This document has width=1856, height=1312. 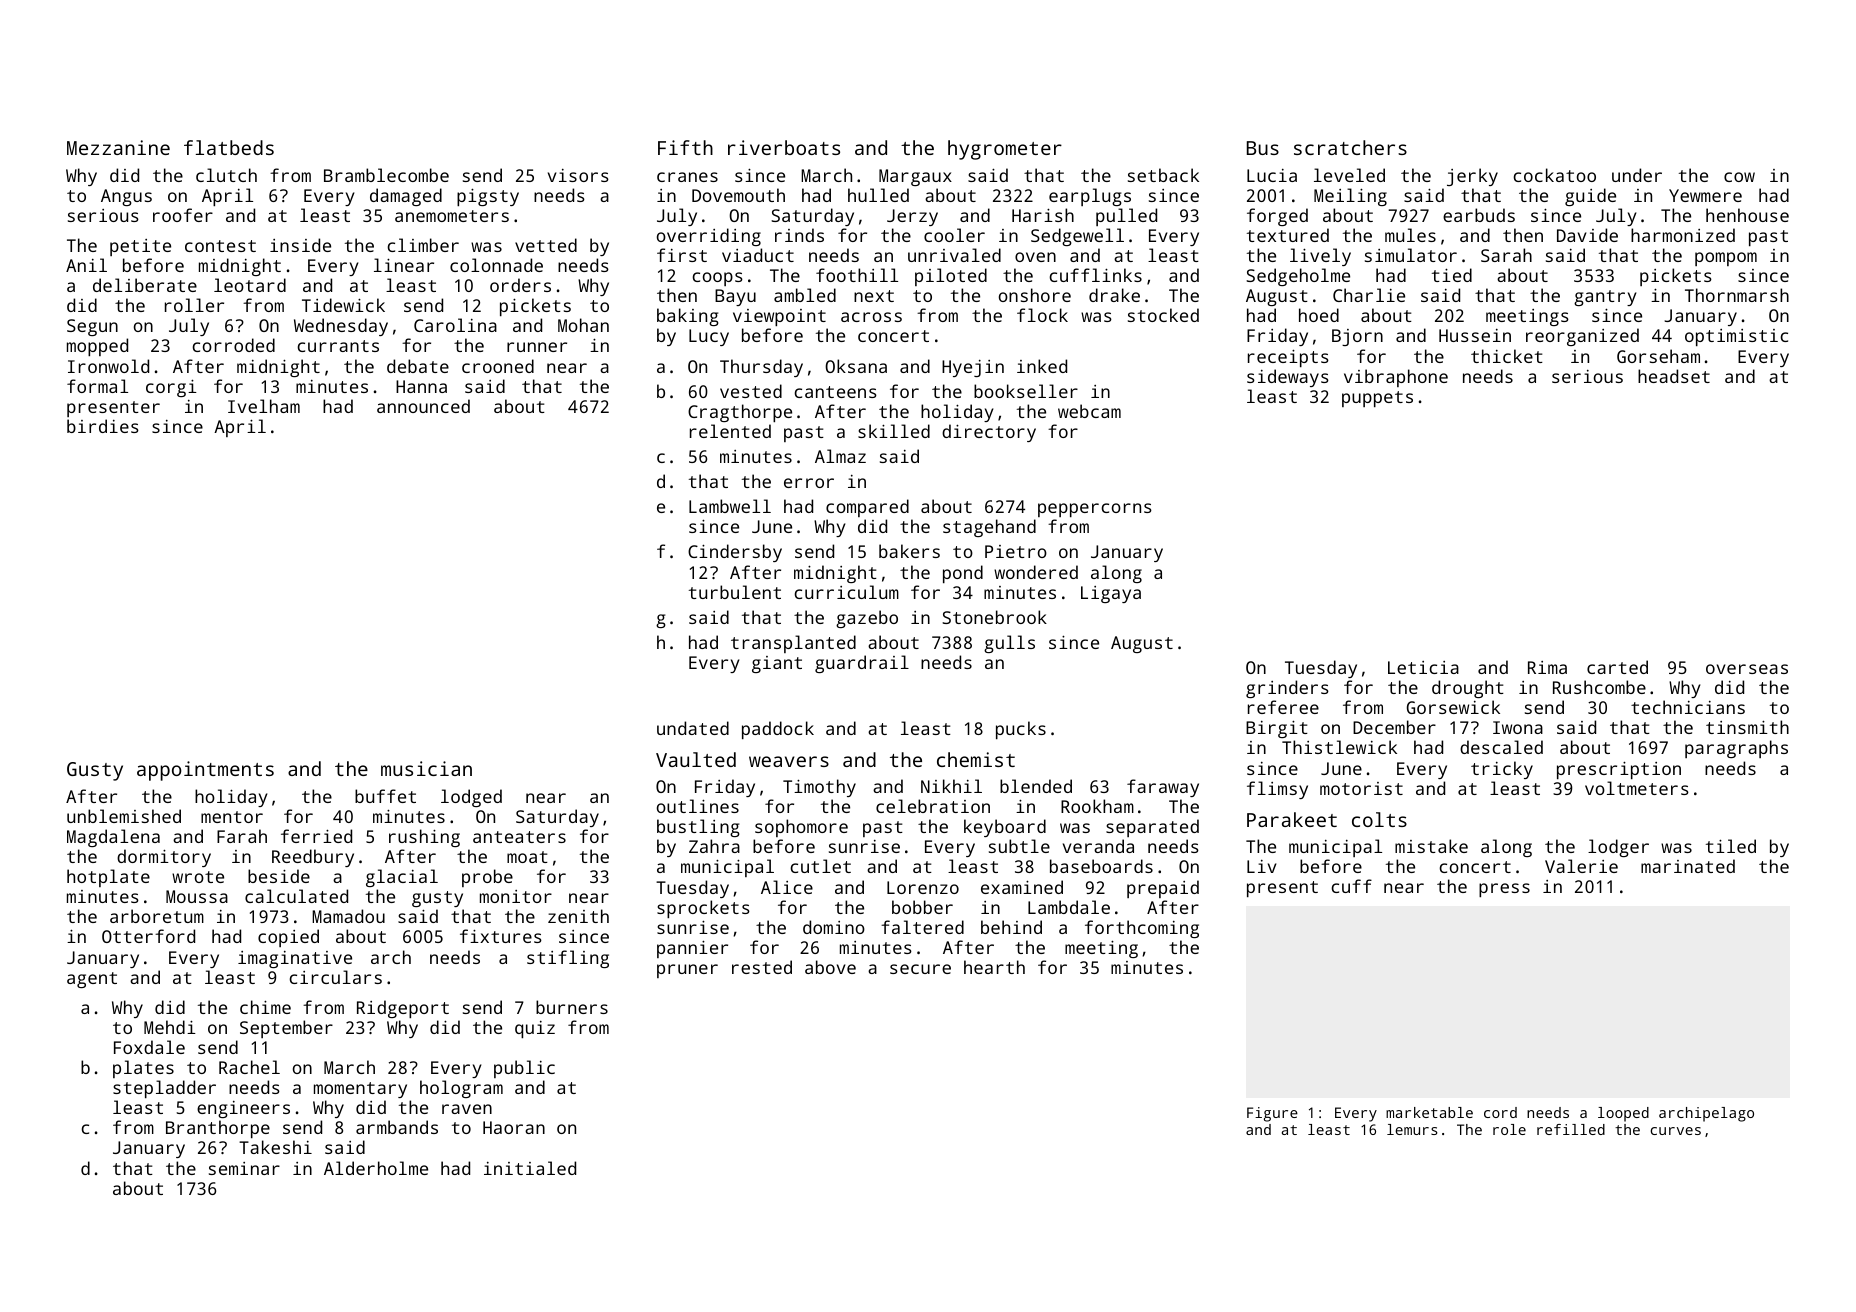 What do you see at coordinates (376, 1168) in the document?
I see `Alderholme` at bounding box center [376, 1168].
